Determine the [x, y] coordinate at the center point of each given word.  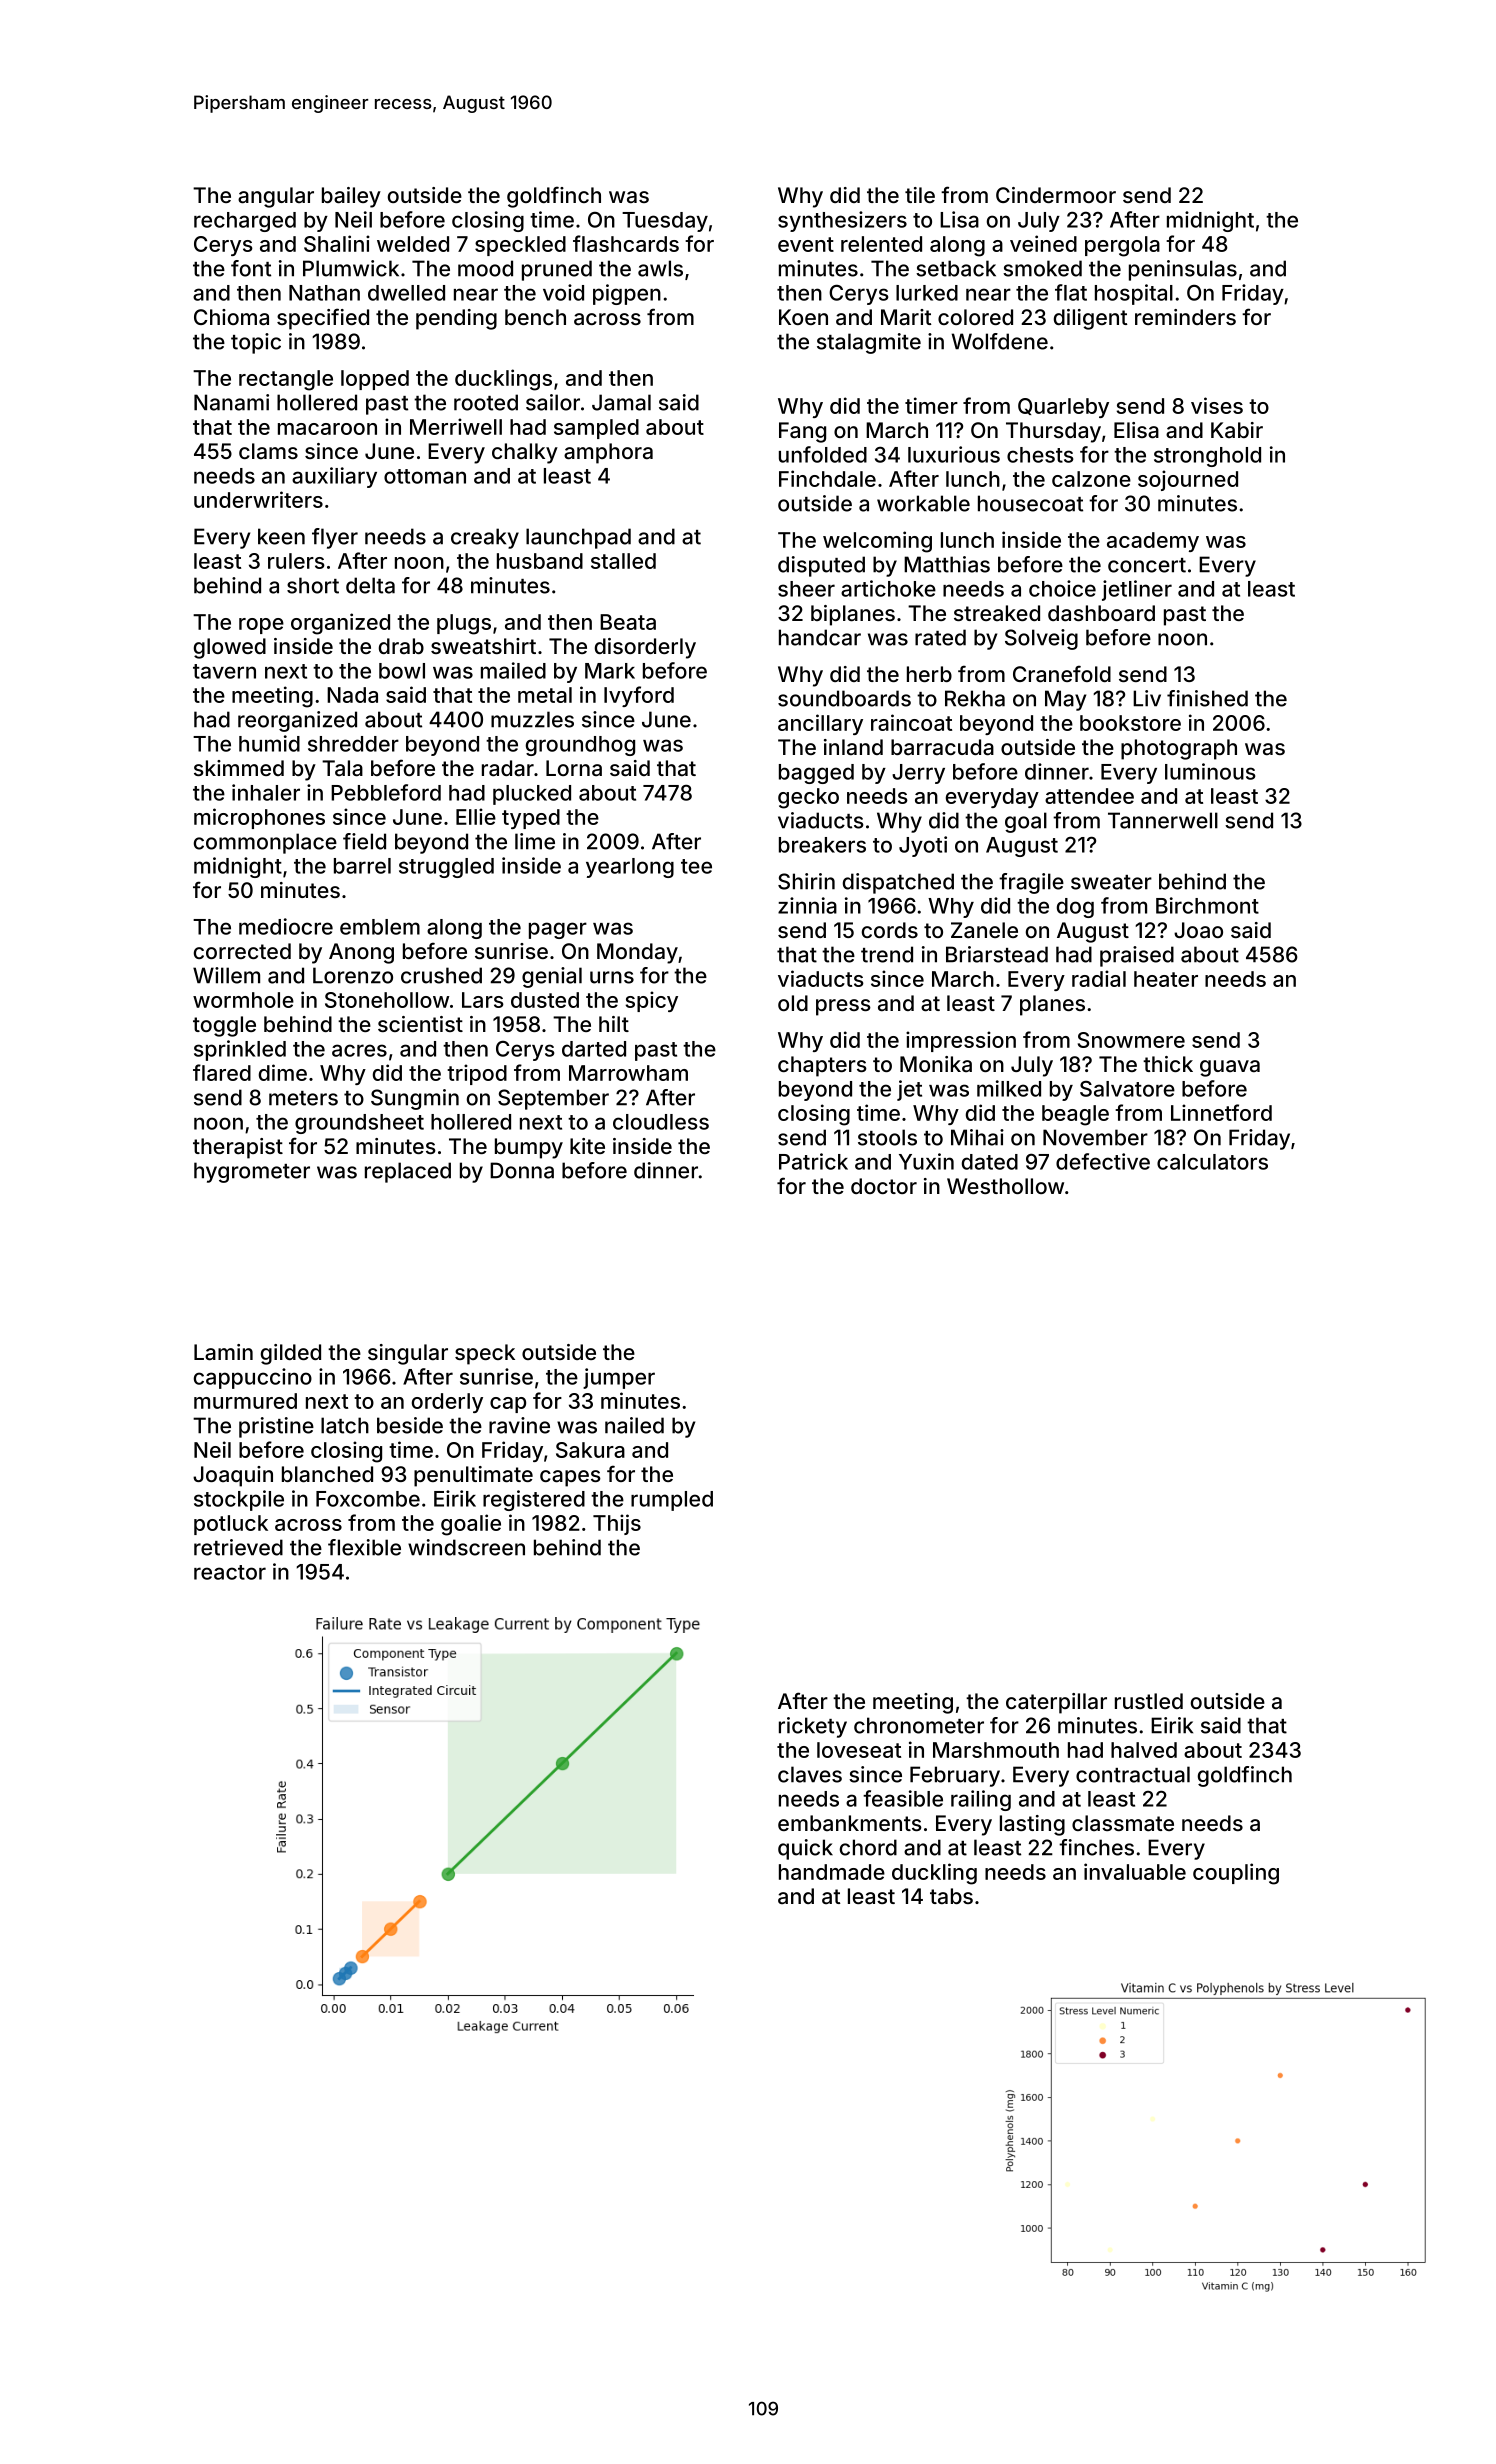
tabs [951, 1896]
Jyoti [923, 846]
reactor [230, 1572]
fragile [1031, 883]
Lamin [223, 1352]
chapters [822, 1066]
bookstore [1130, 723]
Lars [483, 1000]
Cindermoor [1056, 195]
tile [920, 195]
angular [276, 197]
